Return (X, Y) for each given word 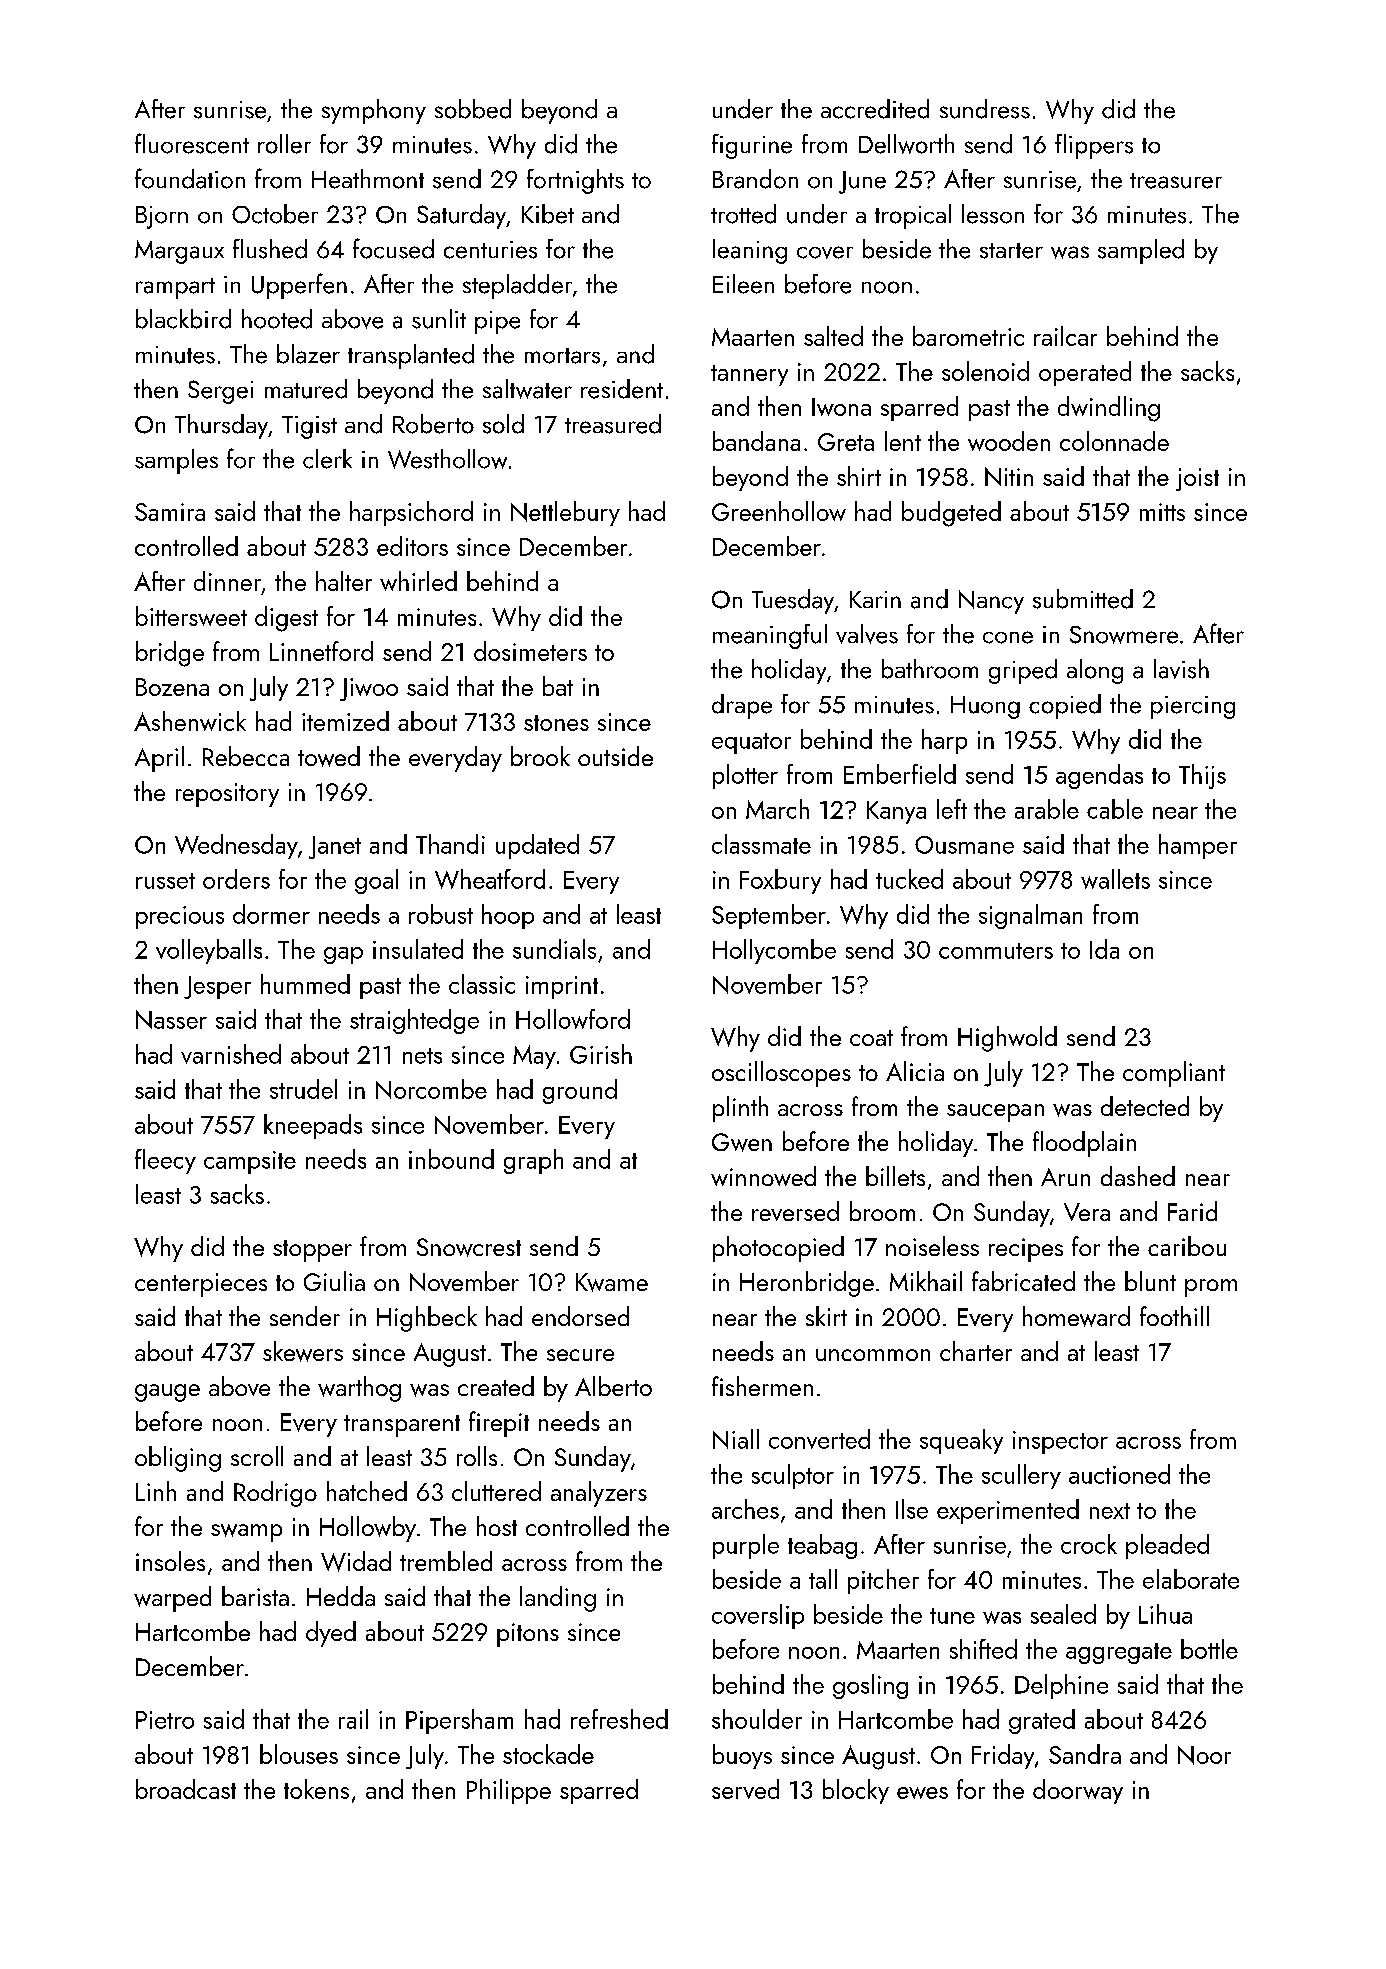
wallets (1115, 879)
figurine (752, 146)
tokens (316, 1789)
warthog (359, 1389)
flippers (1094, 146)
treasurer (1176, 181)
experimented (1008, 1511)
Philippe (509, 1791)
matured (306, 389)
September (769, 916)
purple (746, 1546)
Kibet (548, 214)
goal (376, 881)
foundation (190, 178)
